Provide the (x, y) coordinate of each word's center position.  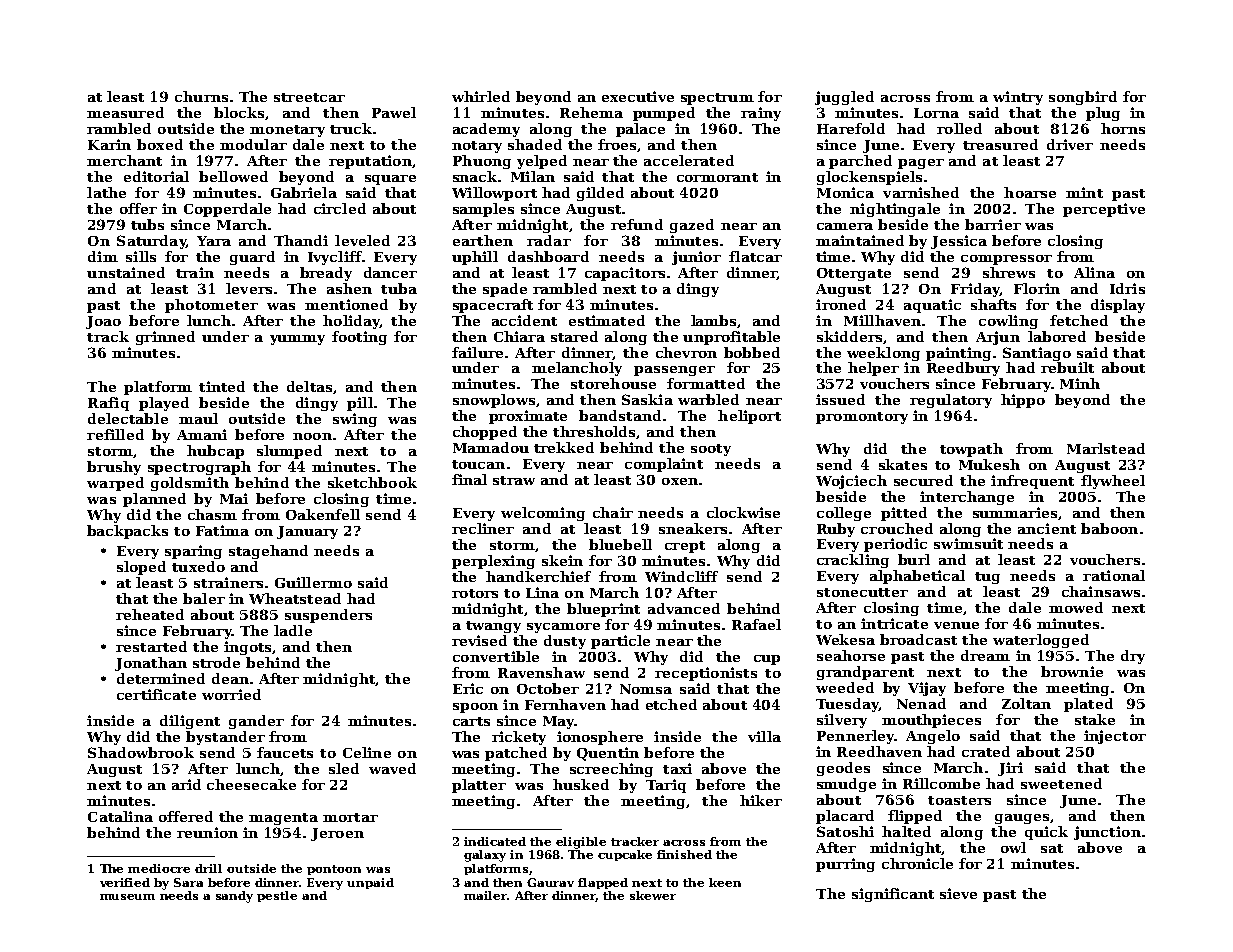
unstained (126, 272)
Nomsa (646, 689)
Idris (1127, 288)
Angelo (933, 737)
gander (256, 722)
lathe (106, 192)
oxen (680, 481)
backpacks (127, 532)
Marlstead (1106, 448)
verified (125, 882)
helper (873, 369)
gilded (600, 194)
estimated (607, 320)
